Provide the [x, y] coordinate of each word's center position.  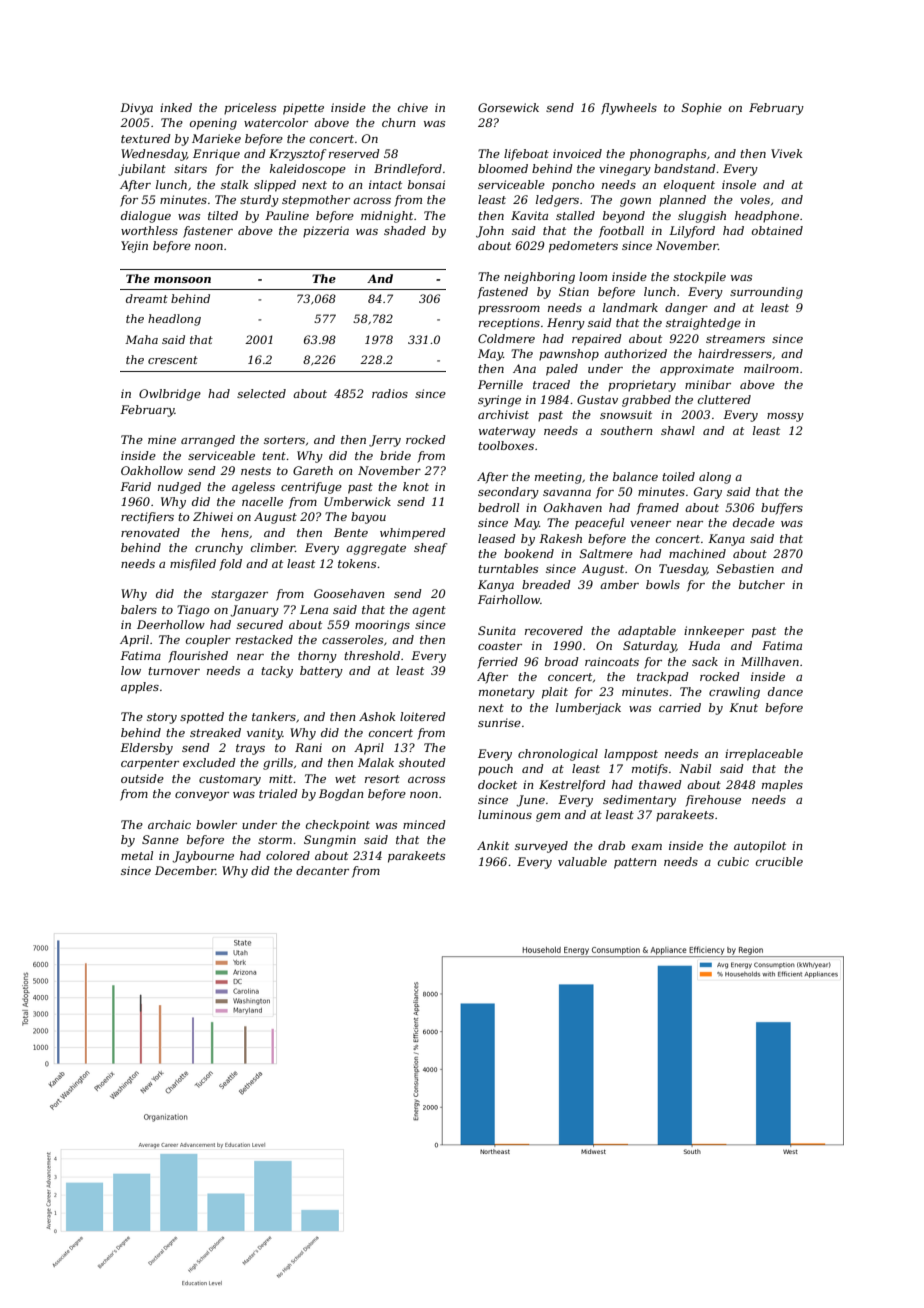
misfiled [193, 565]
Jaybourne [203, 857]
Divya [136, 109]
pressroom [509, 310]
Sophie [702, 109]
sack [705, 661]
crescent [173, 360]
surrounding [766, 293]
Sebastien [745, 568]
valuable [582, 861]
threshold [372, 655]
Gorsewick [508, 107]
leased [497, 538]
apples [140, 688]
